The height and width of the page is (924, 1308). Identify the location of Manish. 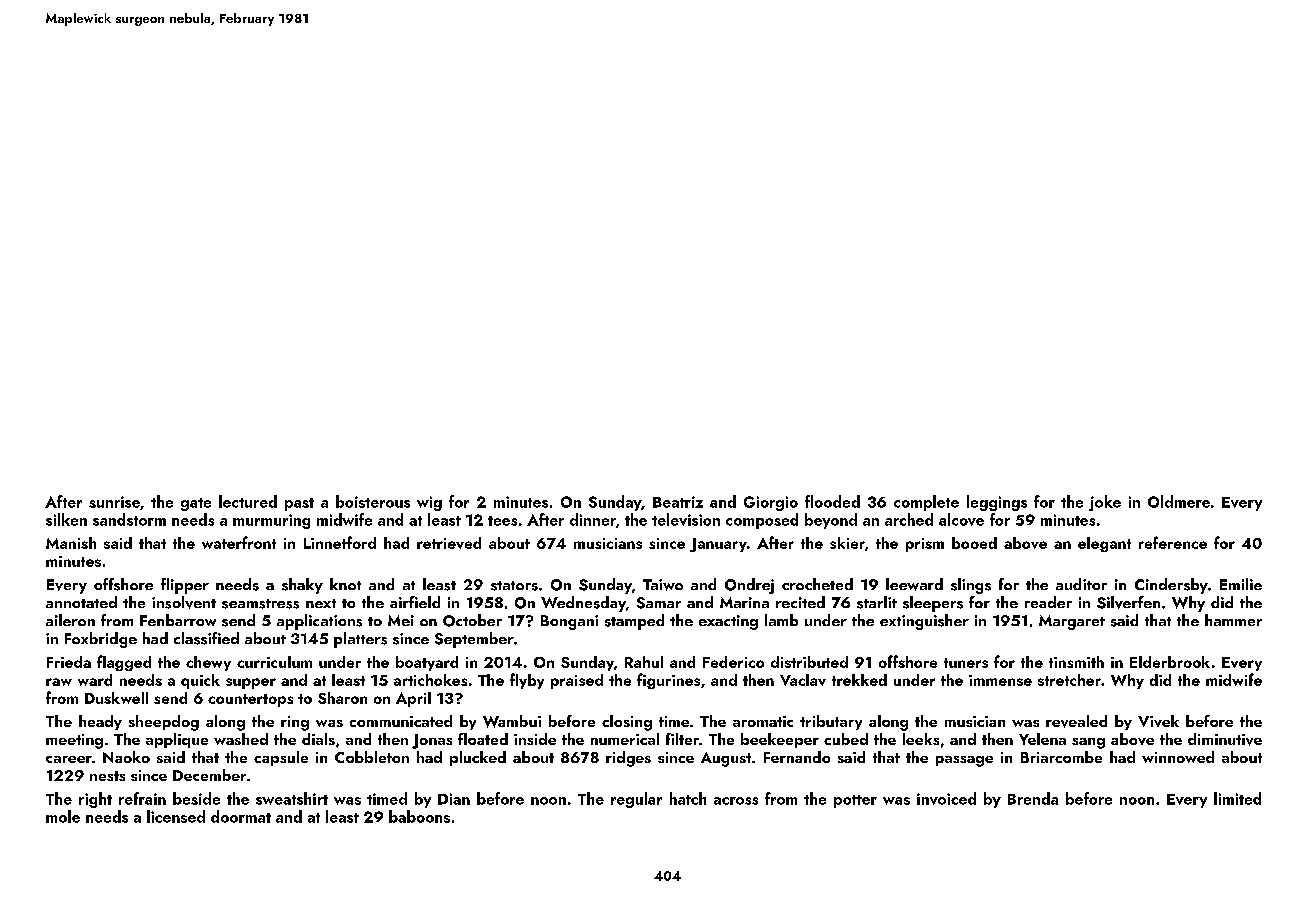
(71, 543).
